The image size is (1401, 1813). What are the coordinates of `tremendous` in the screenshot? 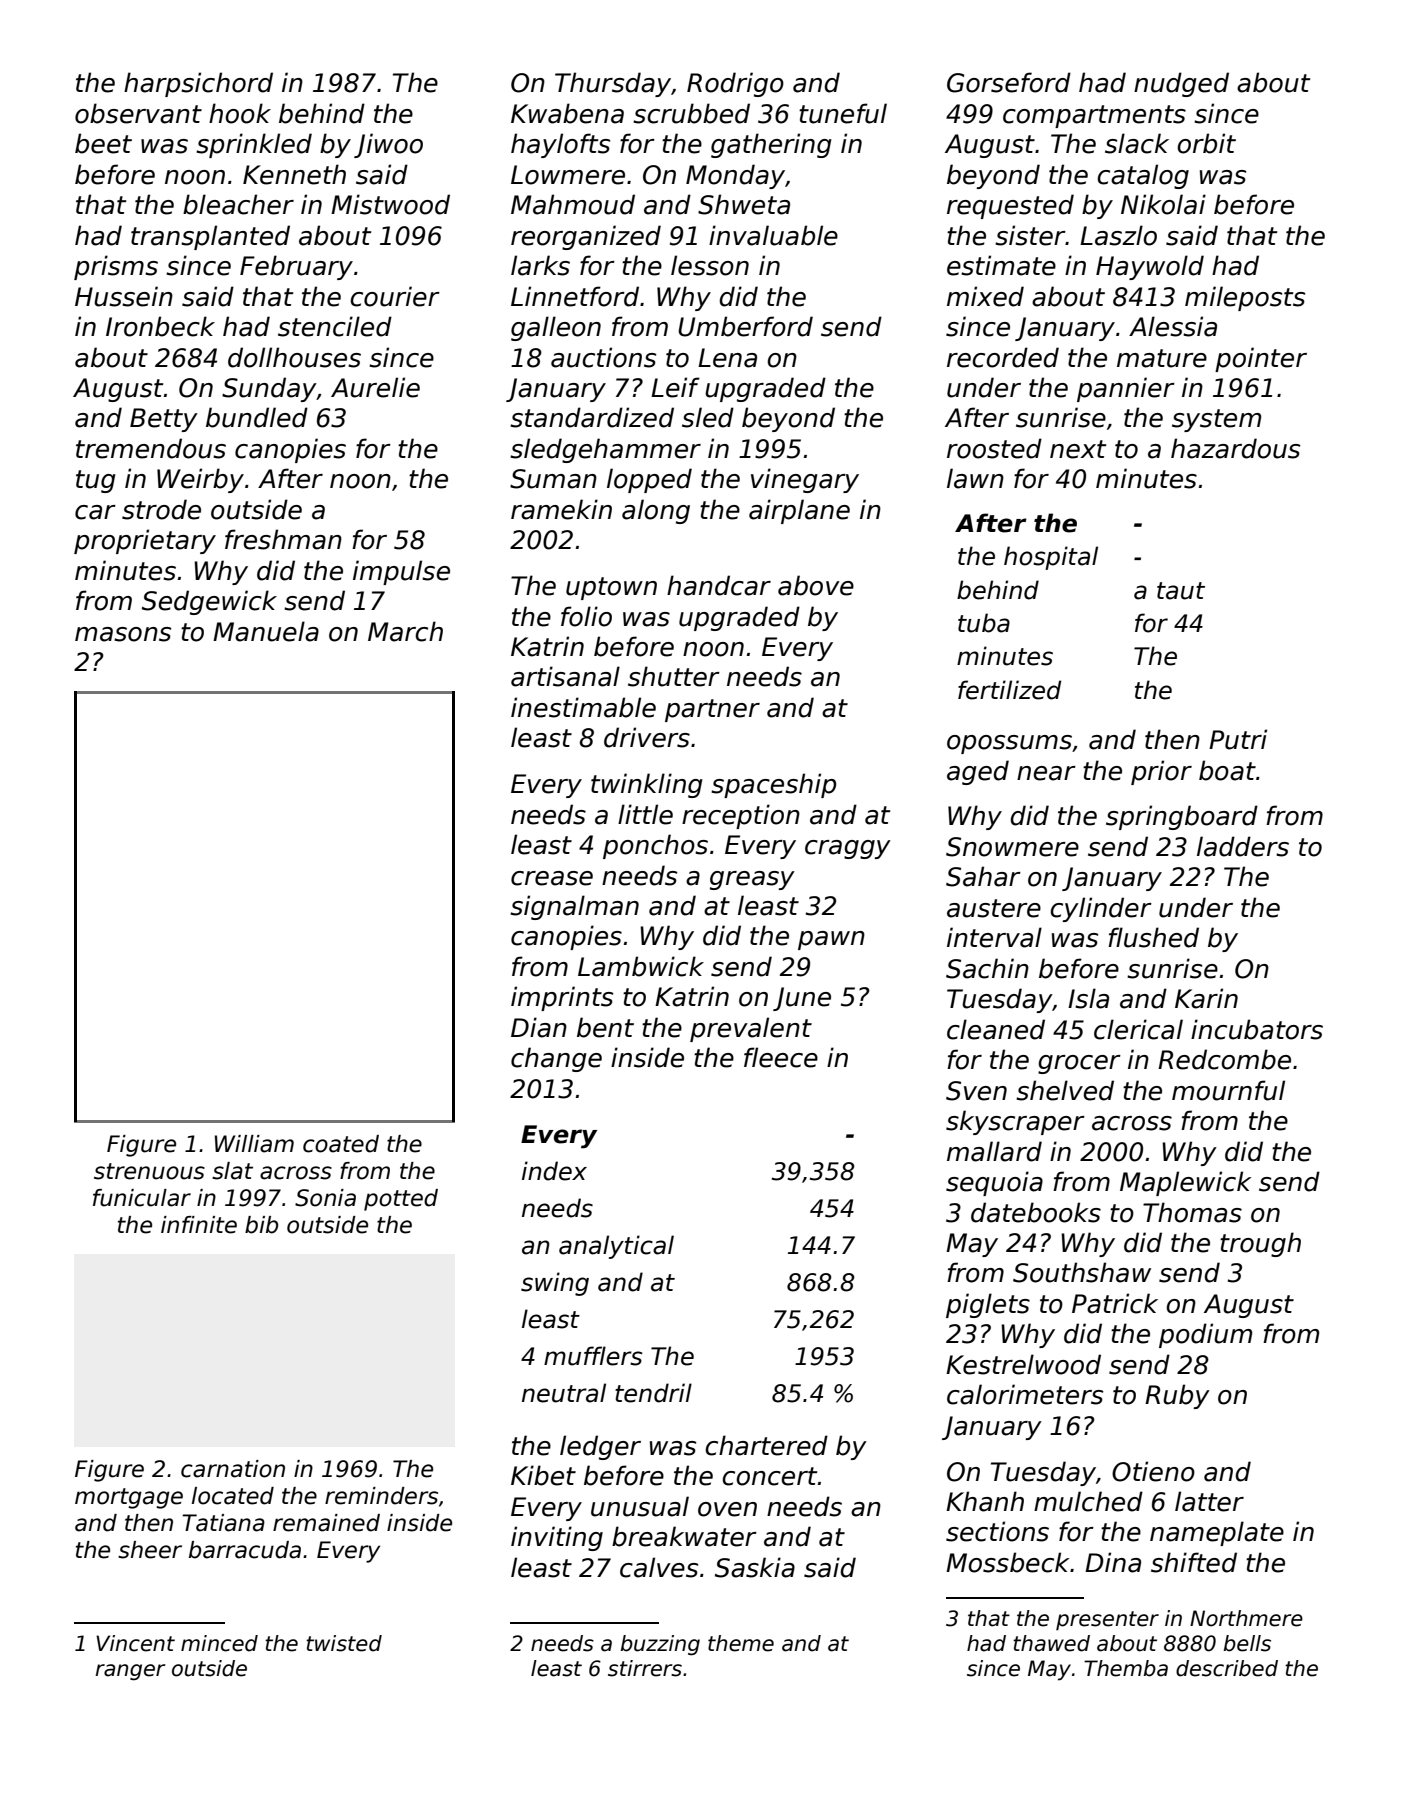 It's located at (151, 448).
